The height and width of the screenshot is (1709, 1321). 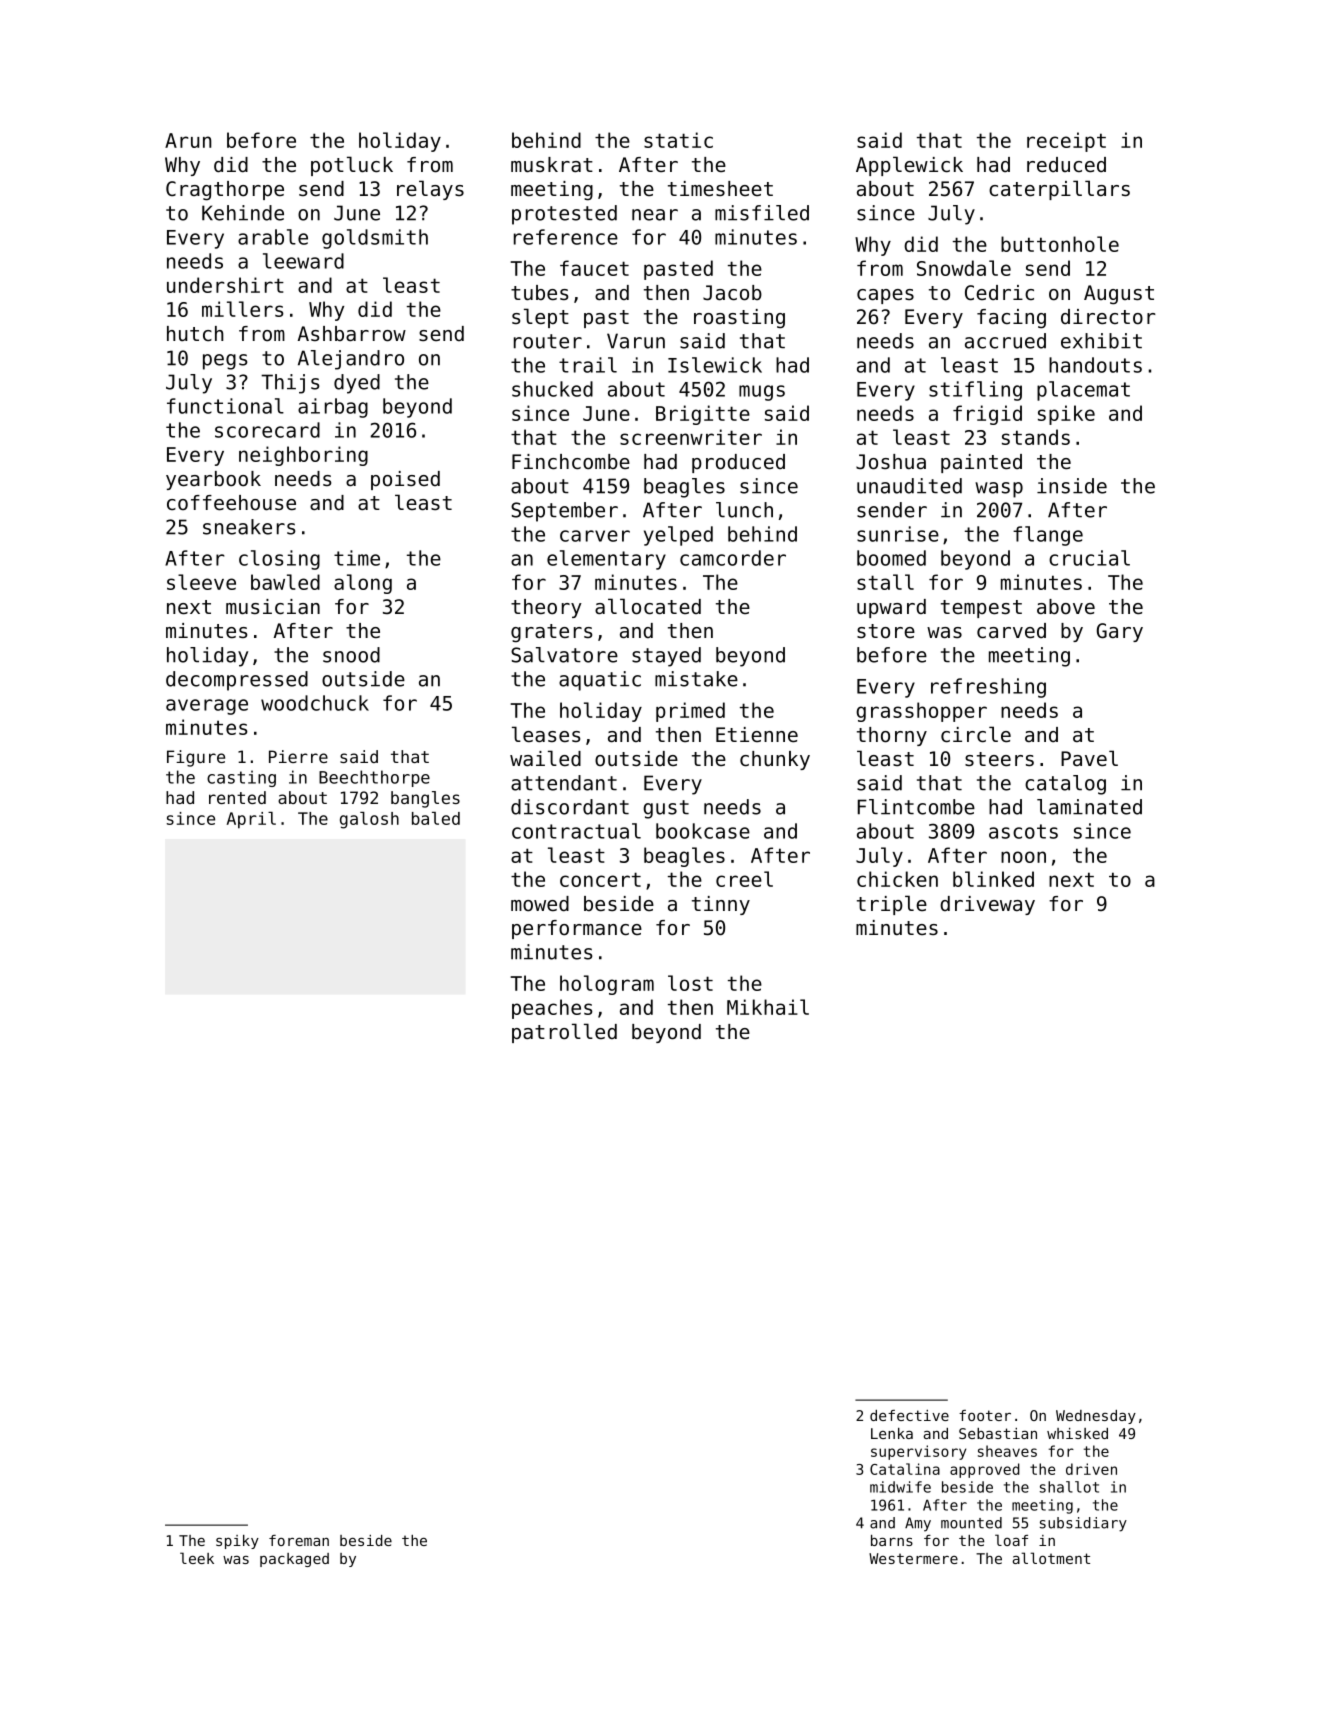 I want to click on Westermere, so click(x=913, y=1558).
